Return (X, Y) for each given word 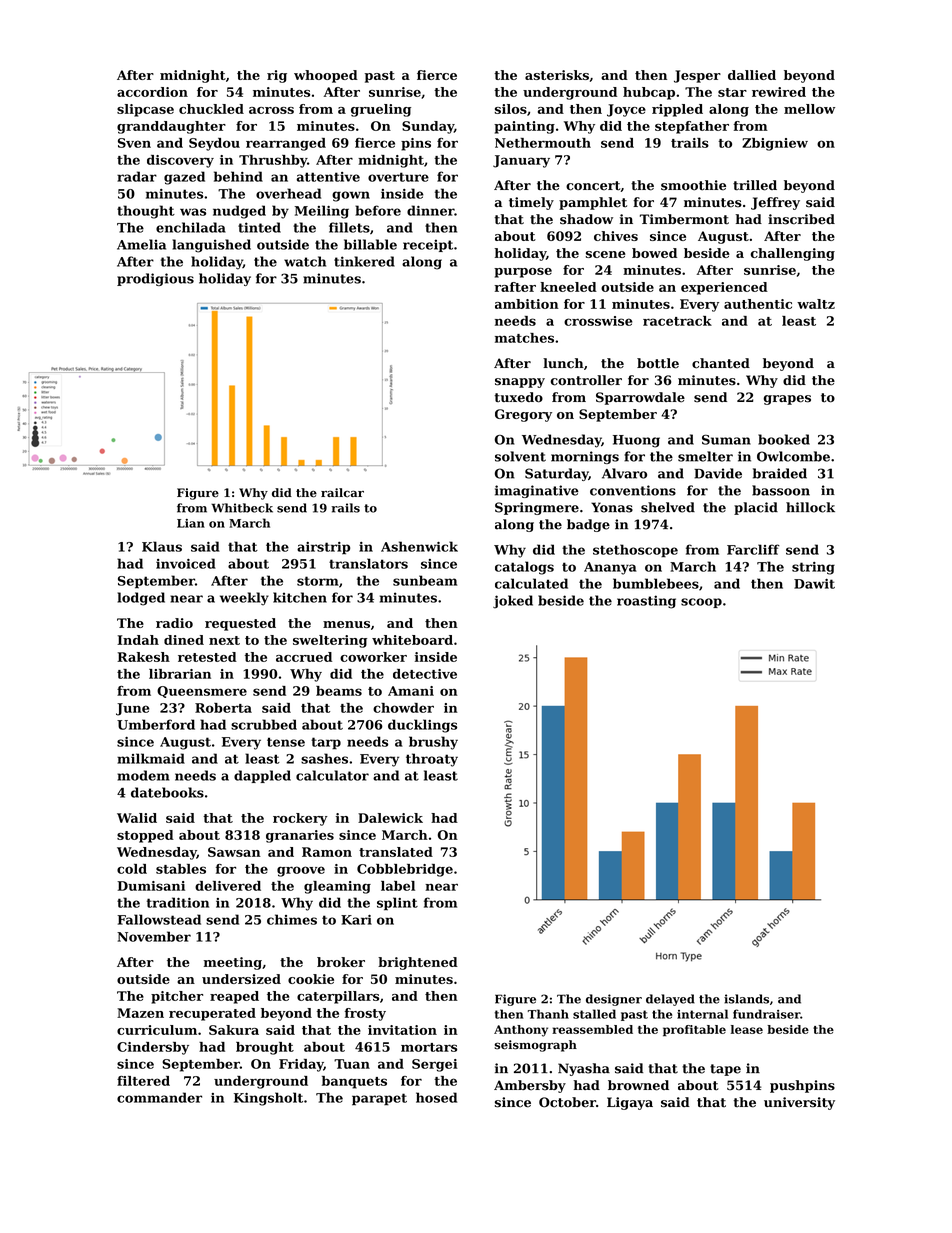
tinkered (364, 261)
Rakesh (143, 657)
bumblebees (656, 583)
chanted (721, 363)
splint (397, 904)
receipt (428, 245)
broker (341, 962)
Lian (191, 523)
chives (616, 236)
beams (339, 691)
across (271, 110)
